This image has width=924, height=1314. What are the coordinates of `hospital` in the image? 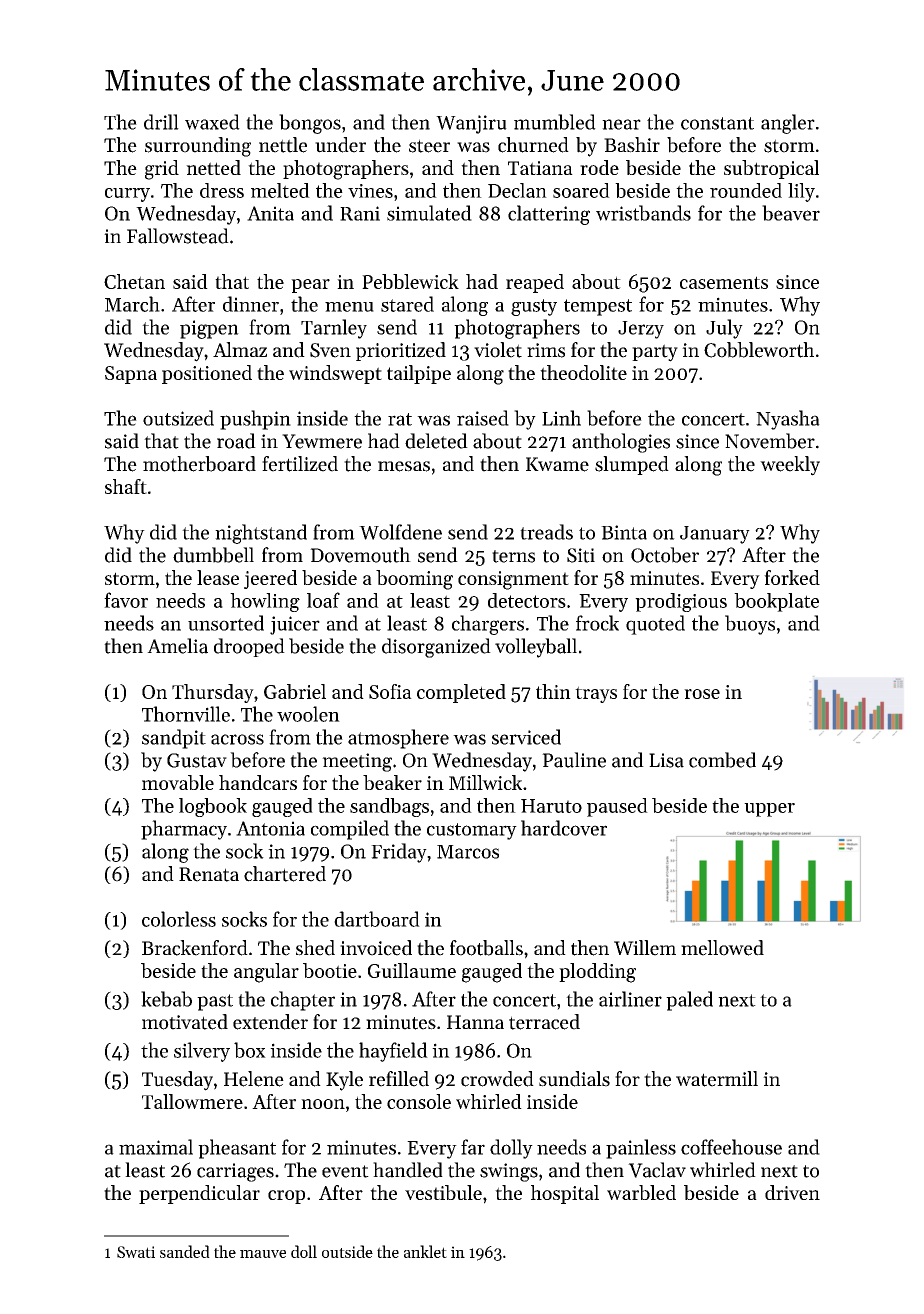 It's located at (565, 1194).
